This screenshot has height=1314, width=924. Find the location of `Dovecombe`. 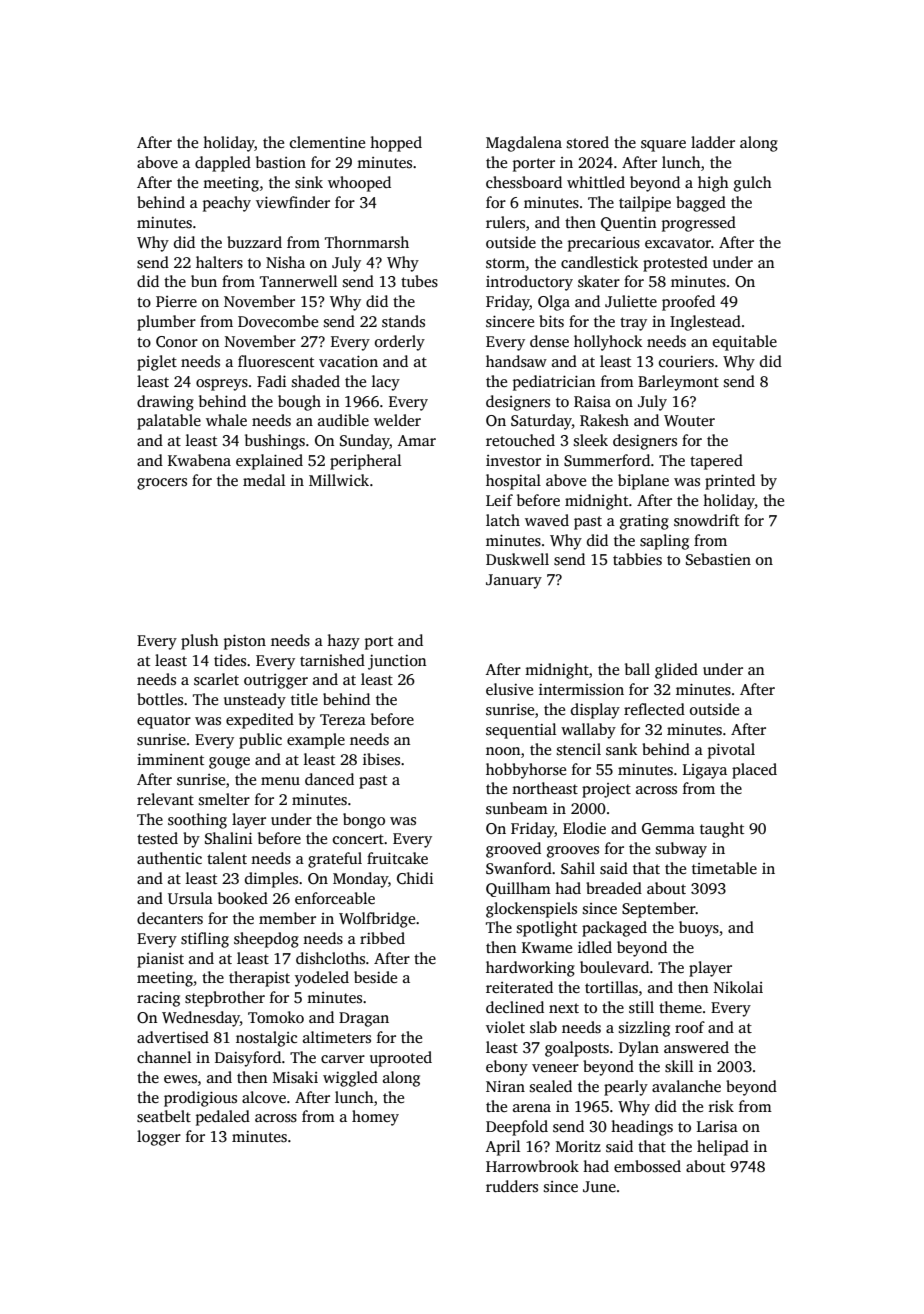

Dovecombe is located at coordinates (278, 321).
